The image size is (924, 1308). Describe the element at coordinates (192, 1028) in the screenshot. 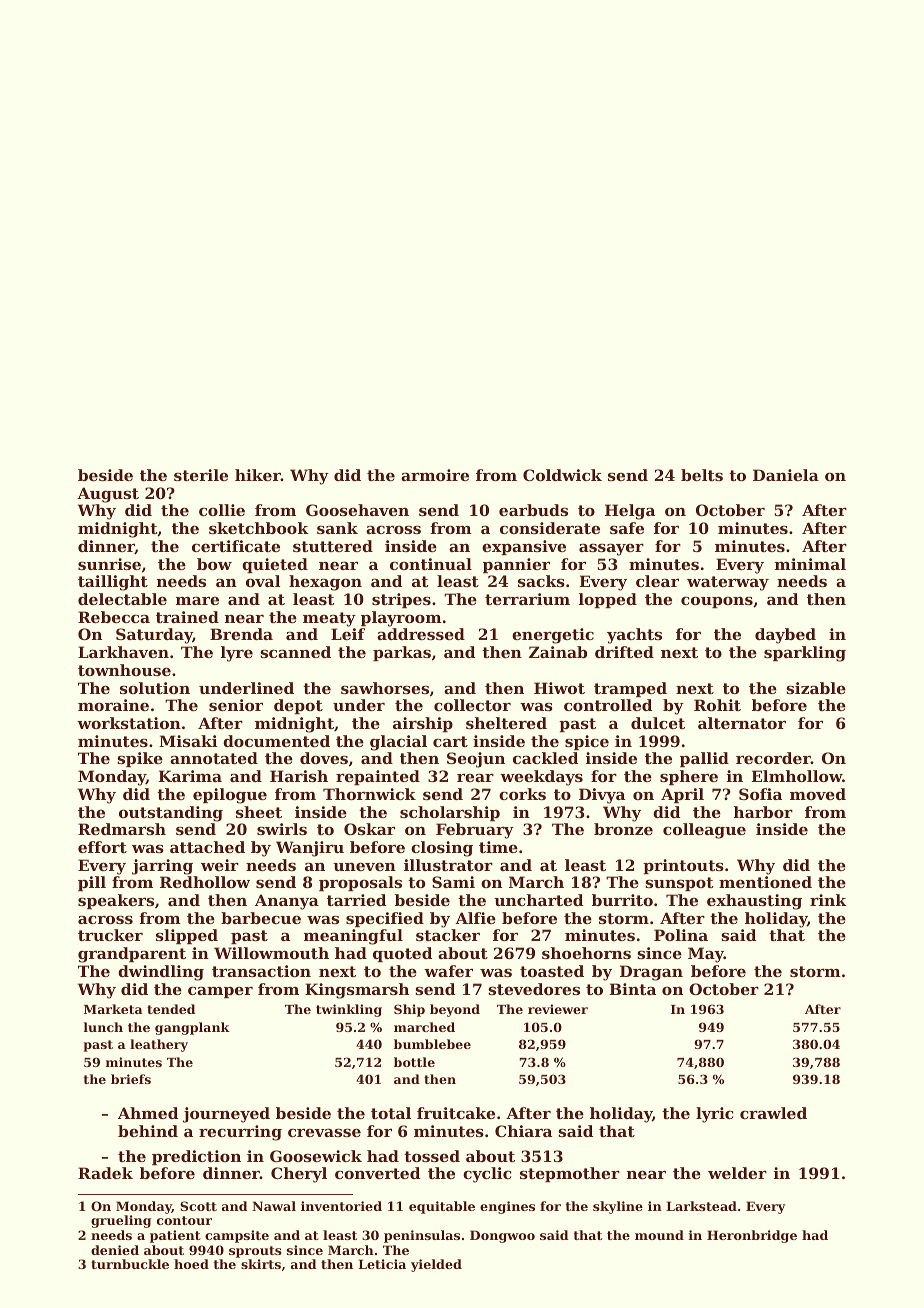

I see `gangplank` at that location.
